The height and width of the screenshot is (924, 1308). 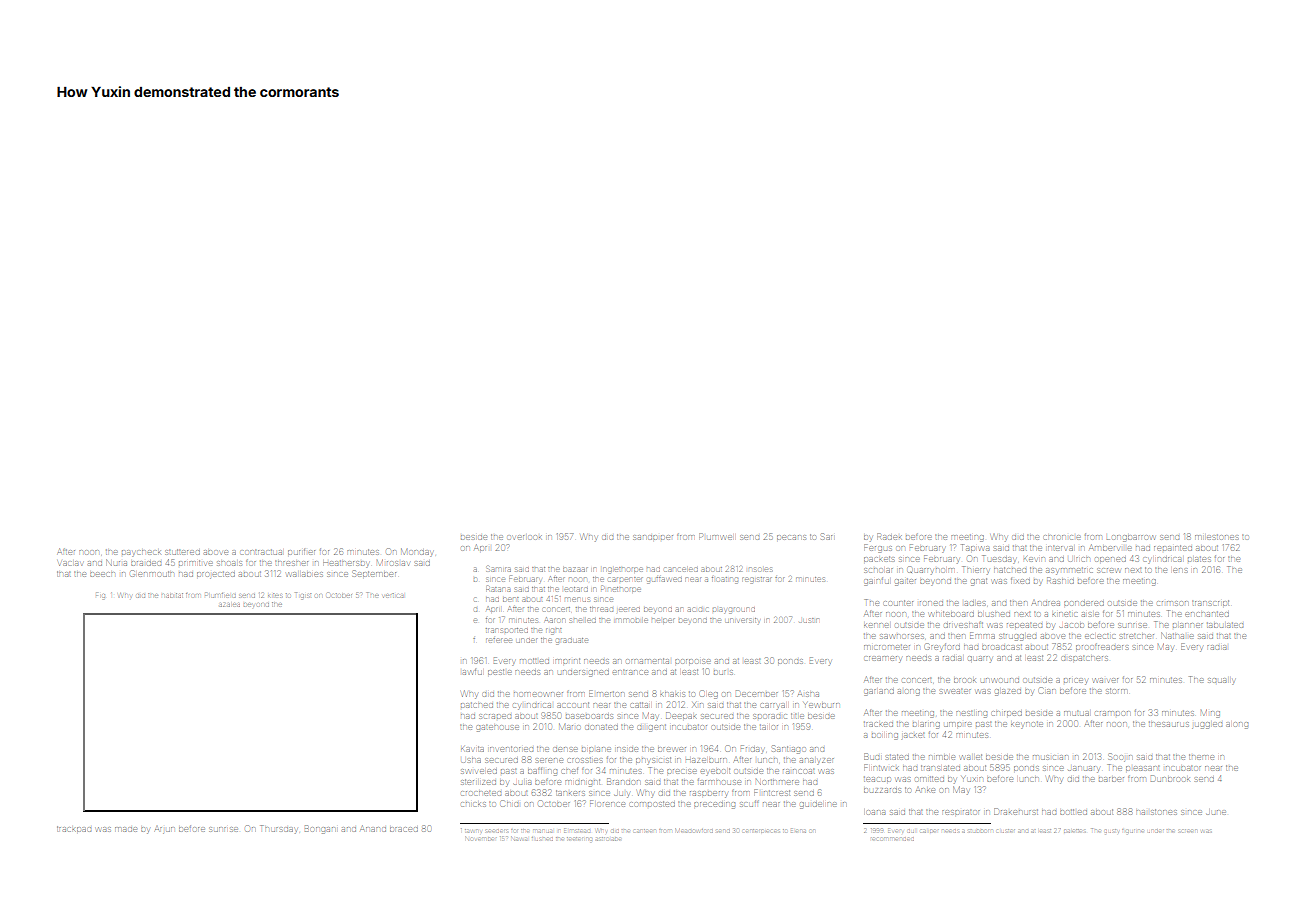 I want to click on chicks, so click(x=473, y=804).
